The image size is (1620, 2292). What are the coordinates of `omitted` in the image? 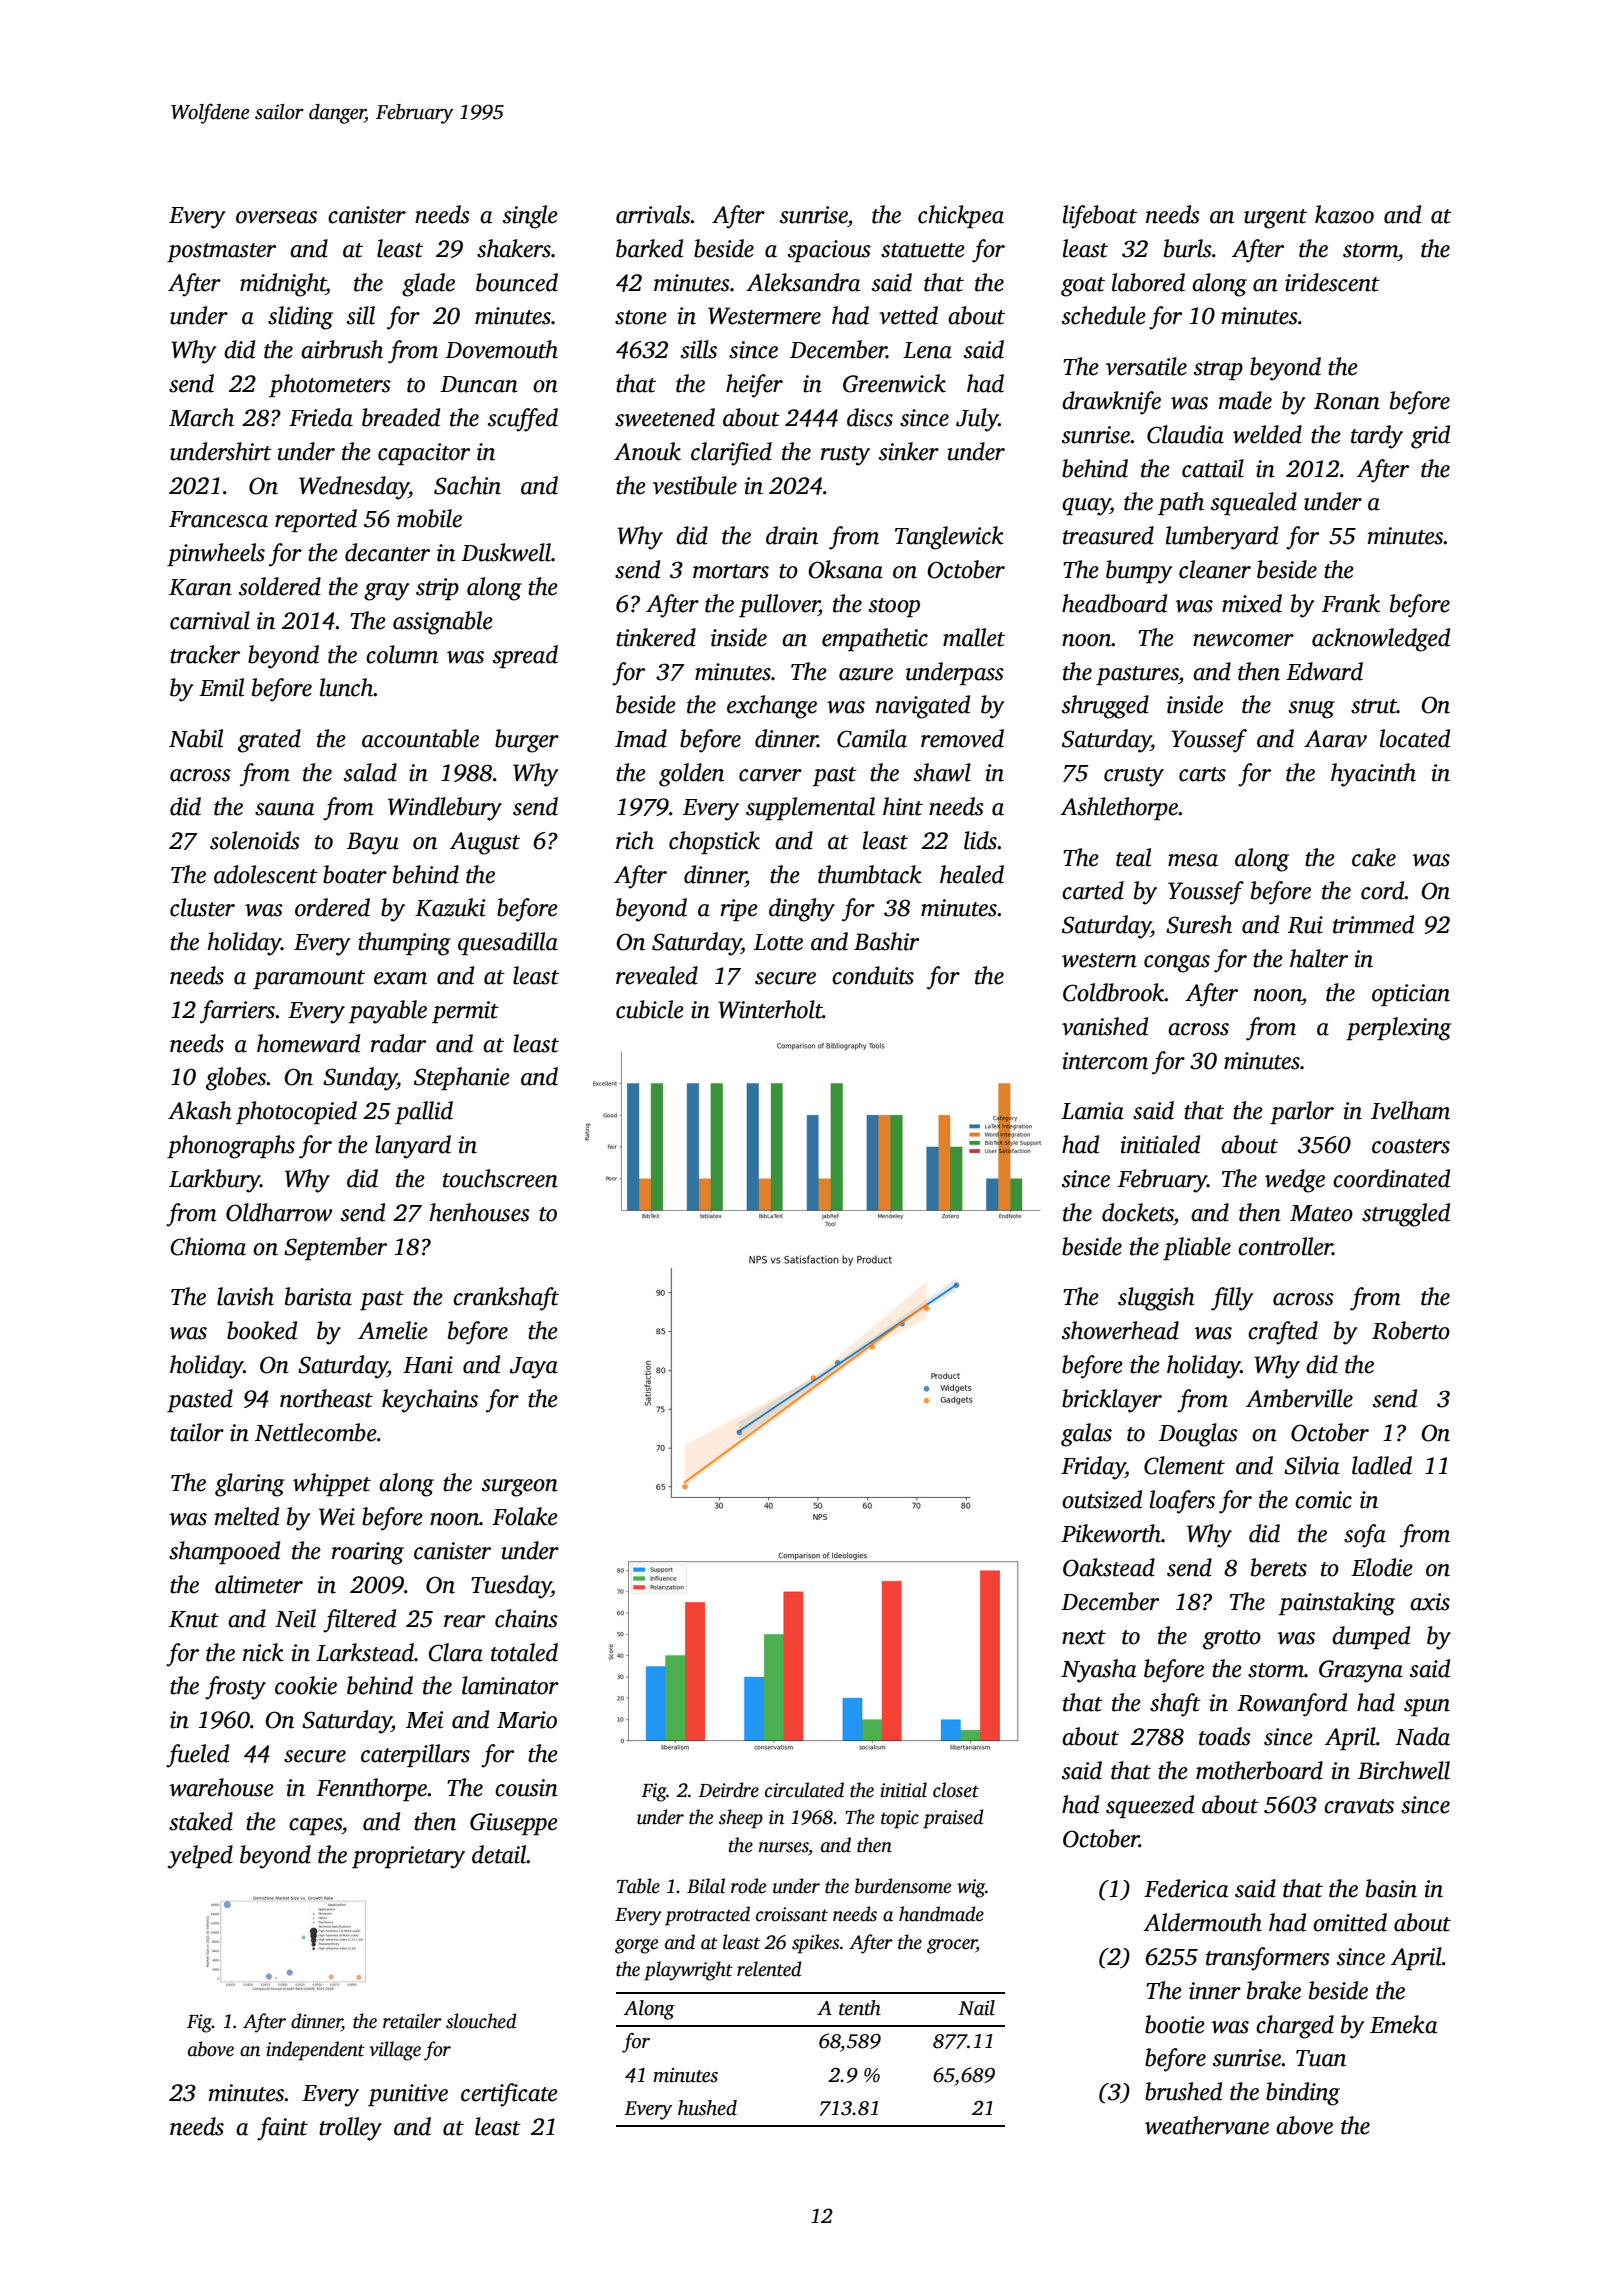 It's located at (1350, 1922).
